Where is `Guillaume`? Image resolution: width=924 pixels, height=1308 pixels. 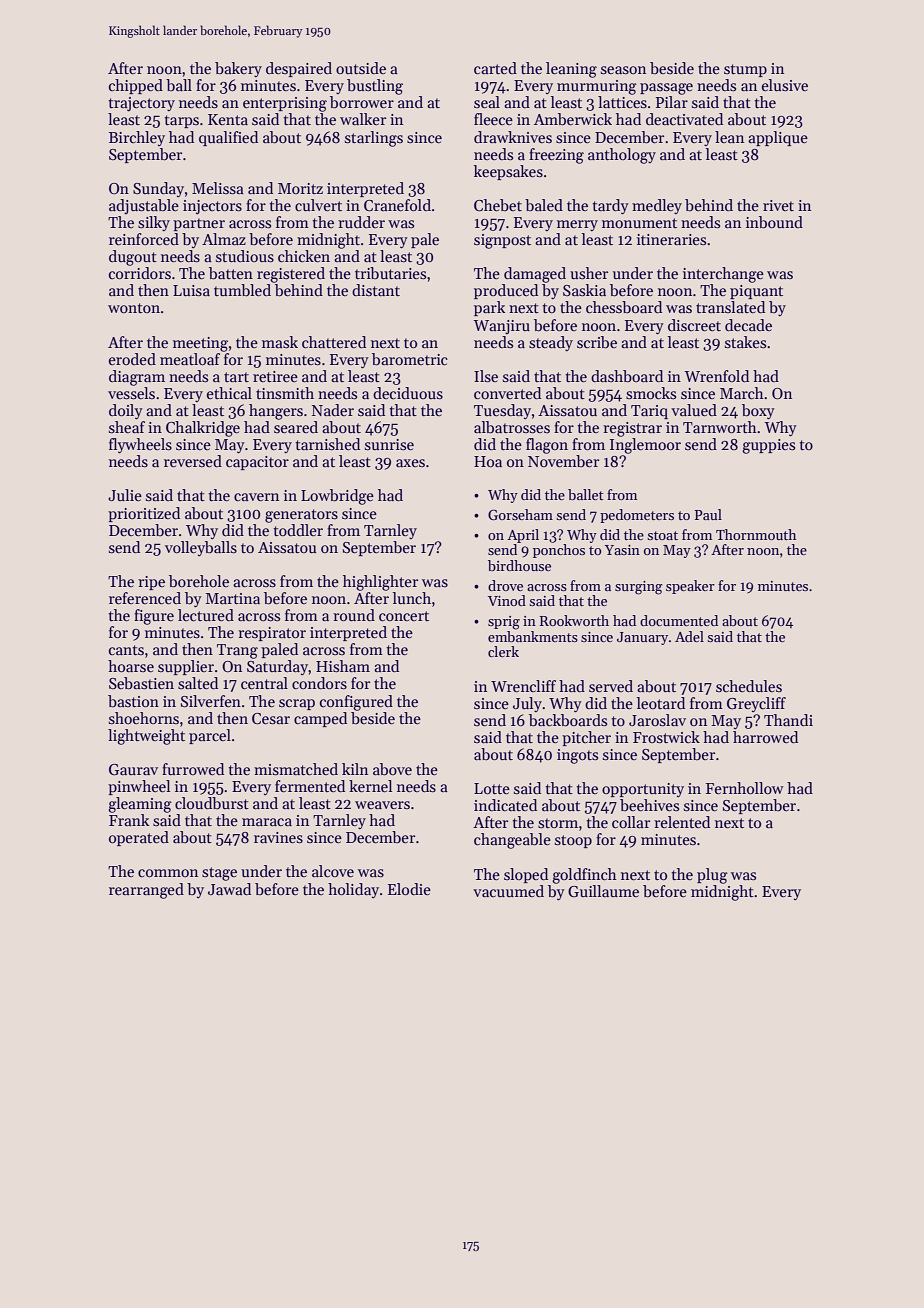
Guillaume is located at coordinates (603, 891).
